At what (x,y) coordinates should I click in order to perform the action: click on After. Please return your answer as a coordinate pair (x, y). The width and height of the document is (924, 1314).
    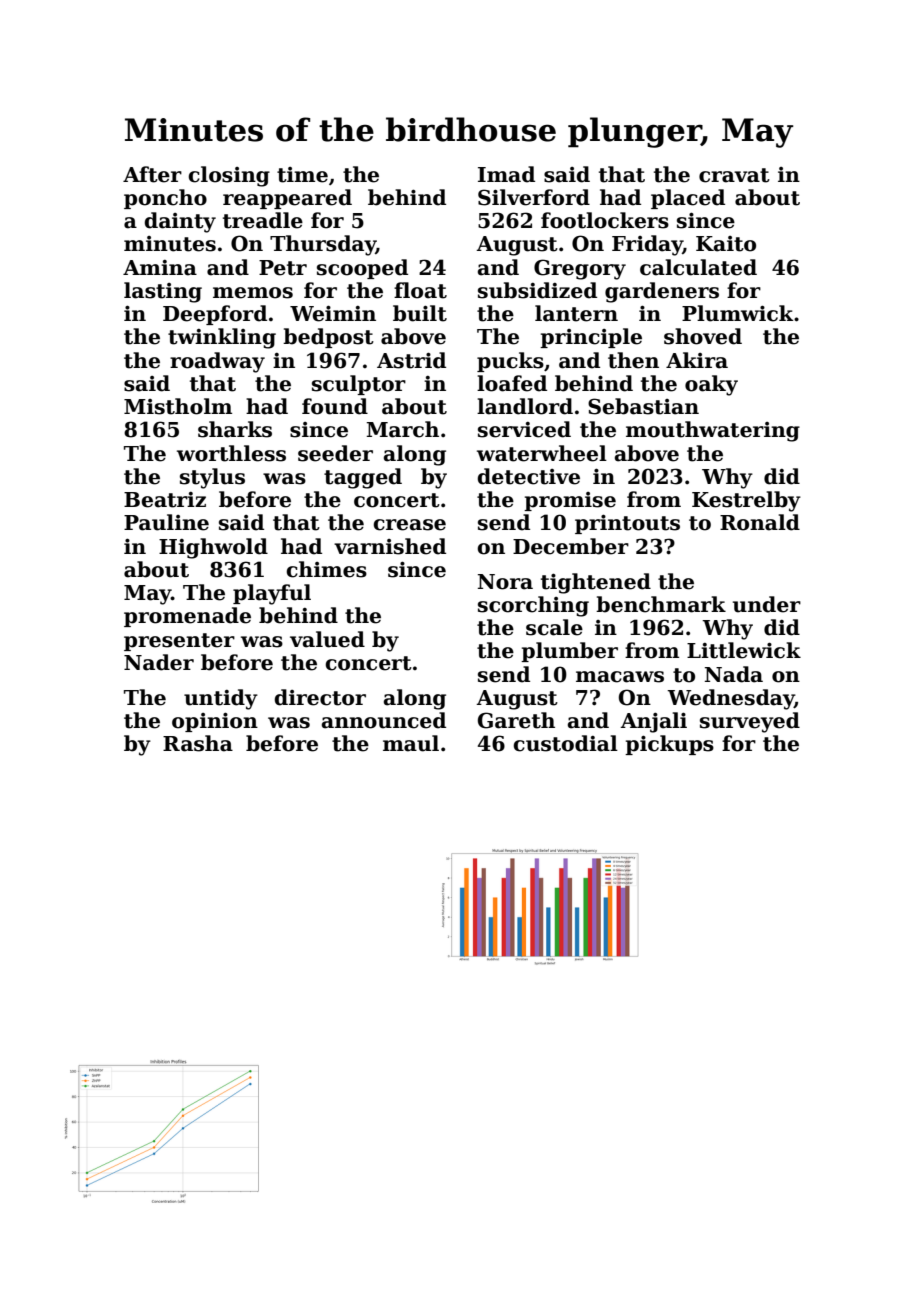
    Looking at the image, I should click on (152, 174).
